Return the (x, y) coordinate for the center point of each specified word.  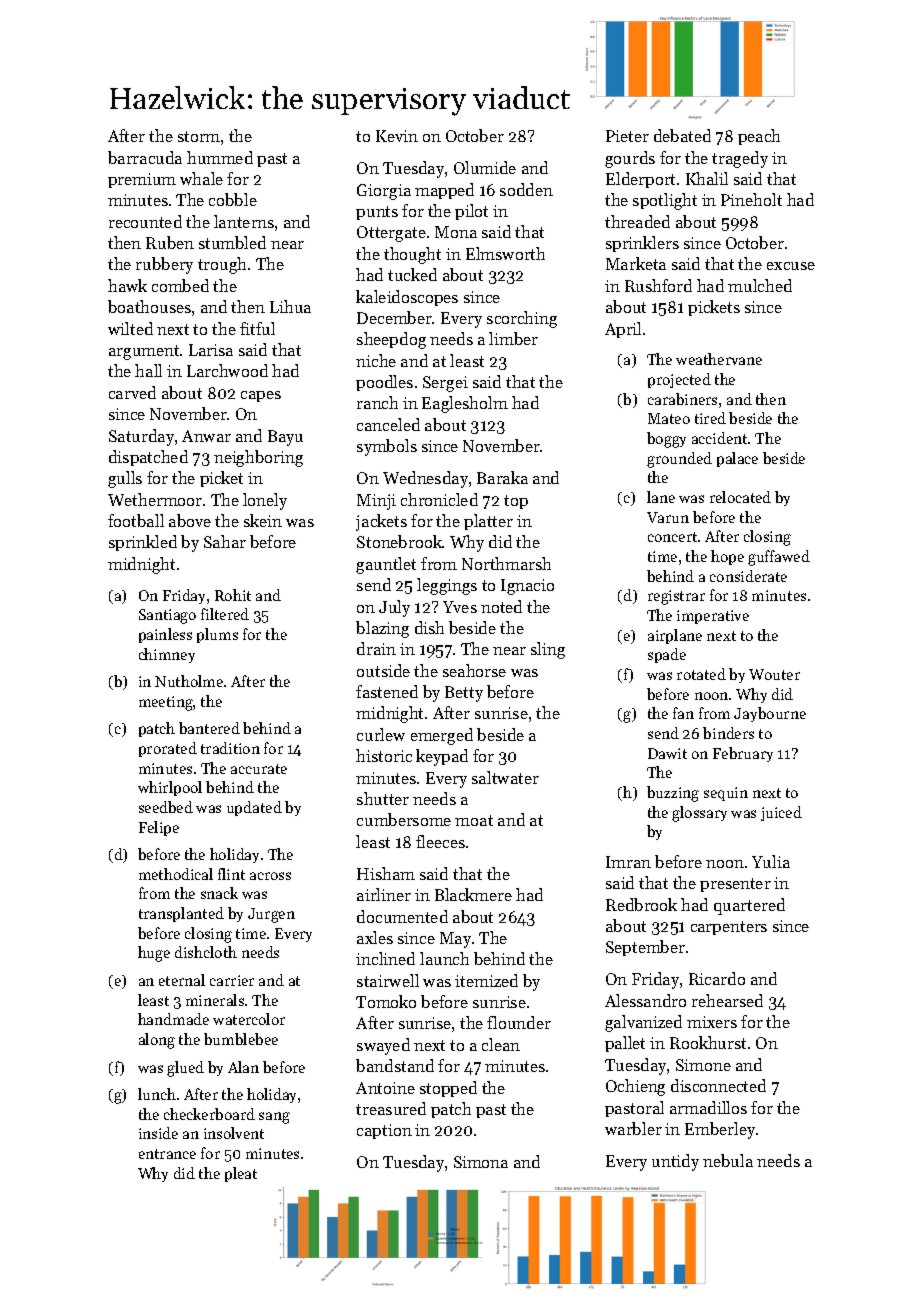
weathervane (719, 359)
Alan (243, 1067)
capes (261, 396)
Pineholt (751, 199)
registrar (676, 597)
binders (728, 733)
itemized (486, 980)
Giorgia (384, 192)
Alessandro (645, 1000)
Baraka (502, 477)
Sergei (445, 384)
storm (199, 136)
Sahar (225, 541)
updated (254, 808)
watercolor (249, 1019)
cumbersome (404, 819)
